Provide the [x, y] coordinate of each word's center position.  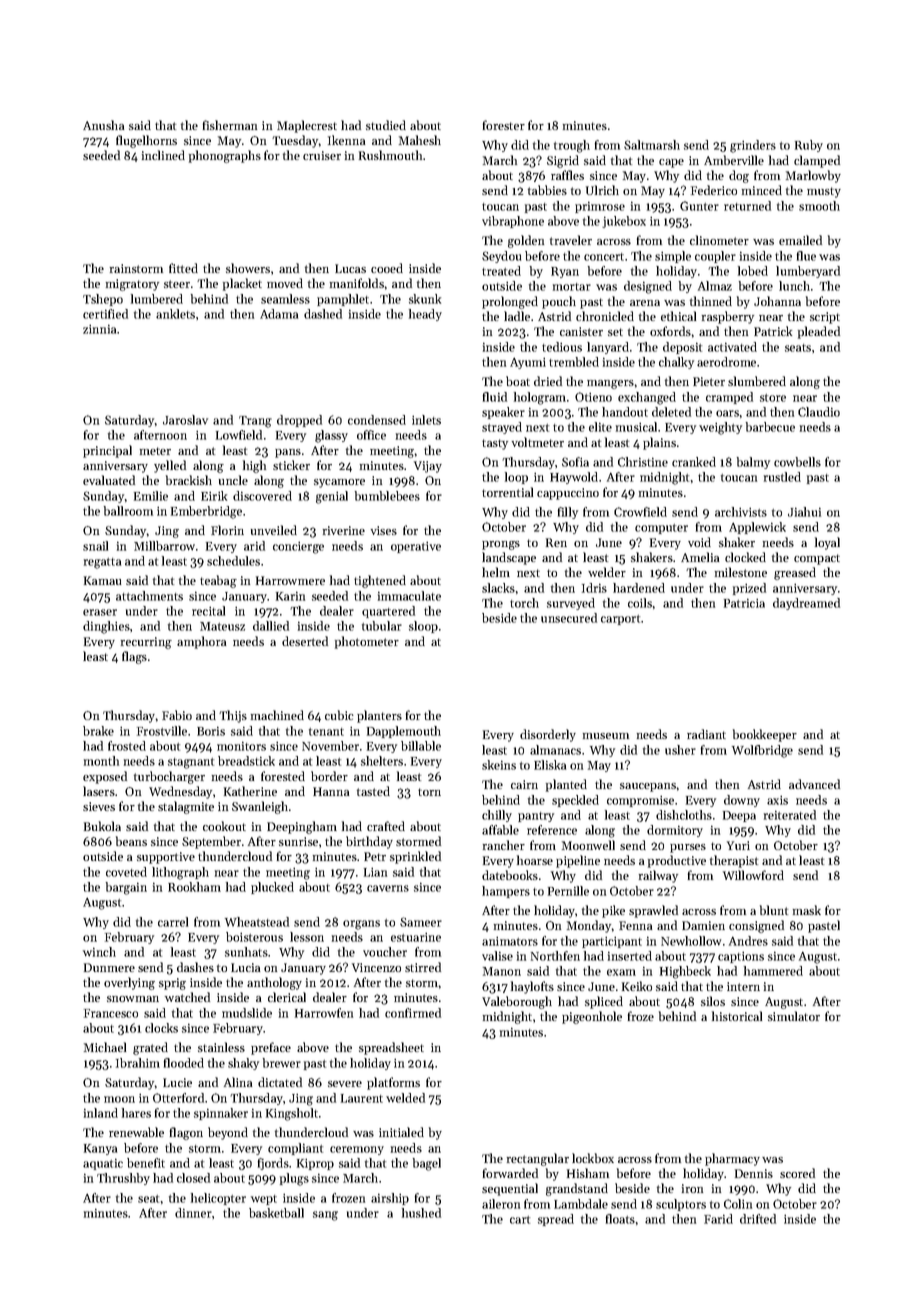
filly [568, 513]
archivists [741, 512]
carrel [173, 922]
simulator [794, 1016]
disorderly [548, 735]
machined [277, 715]
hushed [421, 1213]
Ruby [809, 146]
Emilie [151, 496]
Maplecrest [307, 126]
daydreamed [806, 604]
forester [504, 125]
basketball [276, 1213]
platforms [393, 1083]
